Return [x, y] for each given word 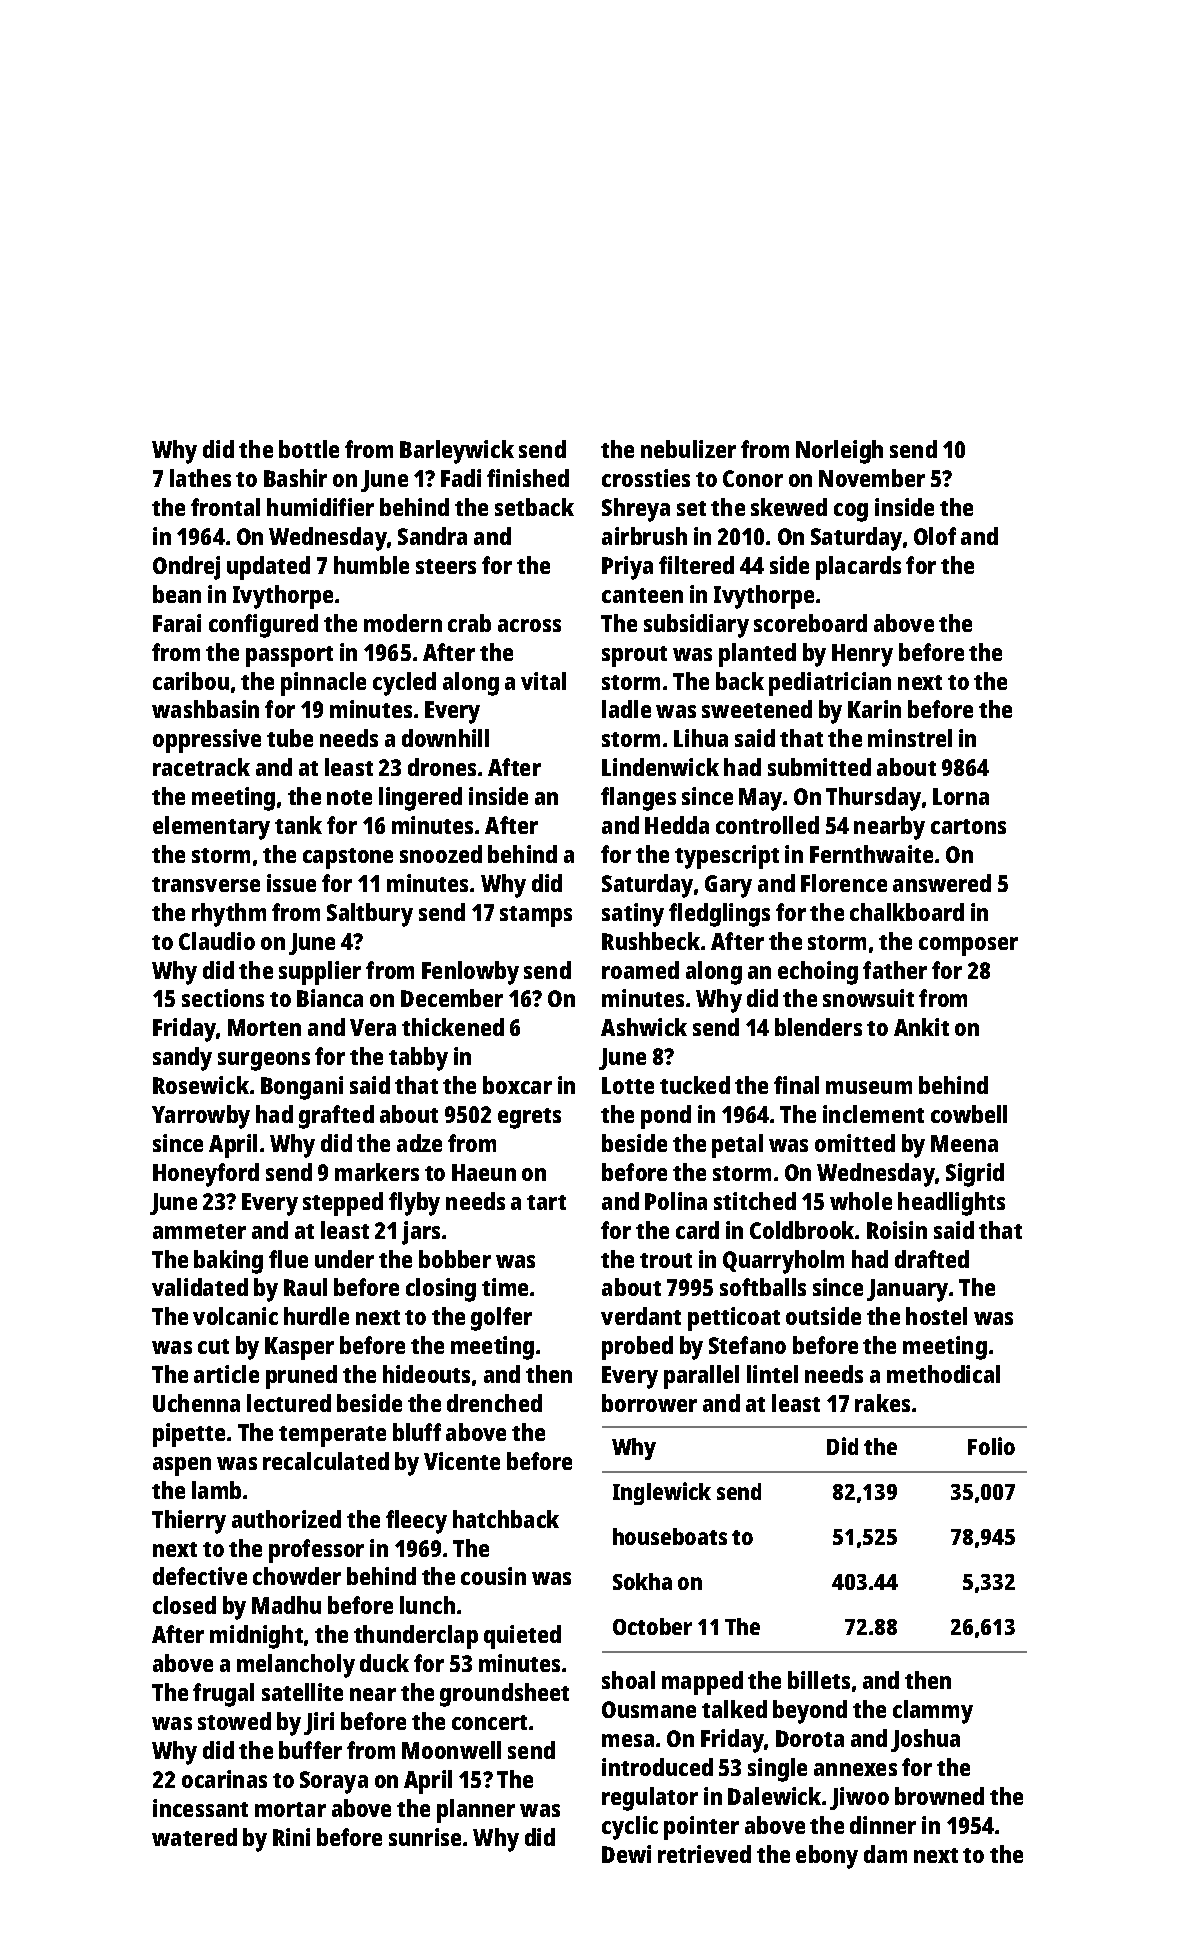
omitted [855, 1143]
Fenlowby [470, 973]
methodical [943, 1374]
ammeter [199, 1231]
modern [403, 623]
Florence [844, 883]
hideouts [426, 1374]
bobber [455, 1259]
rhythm [229, 915]
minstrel [910, 738]
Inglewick [662, 1493]
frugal [223, 1695]
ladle [626, 709]
